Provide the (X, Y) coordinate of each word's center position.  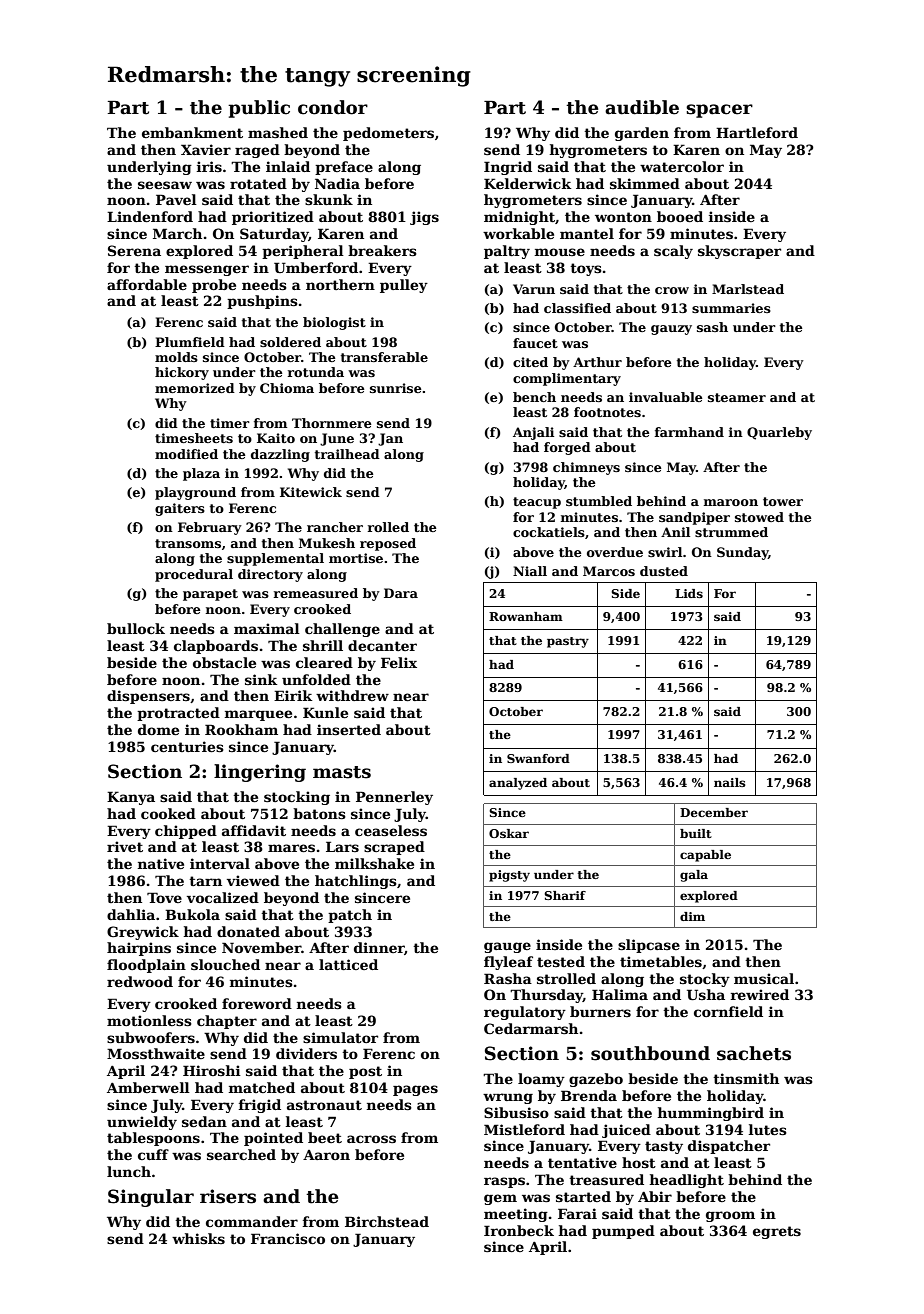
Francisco (288, 1238)
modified (186, 454)
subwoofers (151, 1037)
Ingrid (508, 168)
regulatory (525, 1013)
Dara (401, 593)
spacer (719, 111)
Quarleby (779, 433)
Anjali (533, 433)
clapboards (216, 647)
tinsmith (746, 1078)
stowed (759, 517)
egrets (777, 1232)
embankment (192, 132)
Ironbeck (519, 1230)
